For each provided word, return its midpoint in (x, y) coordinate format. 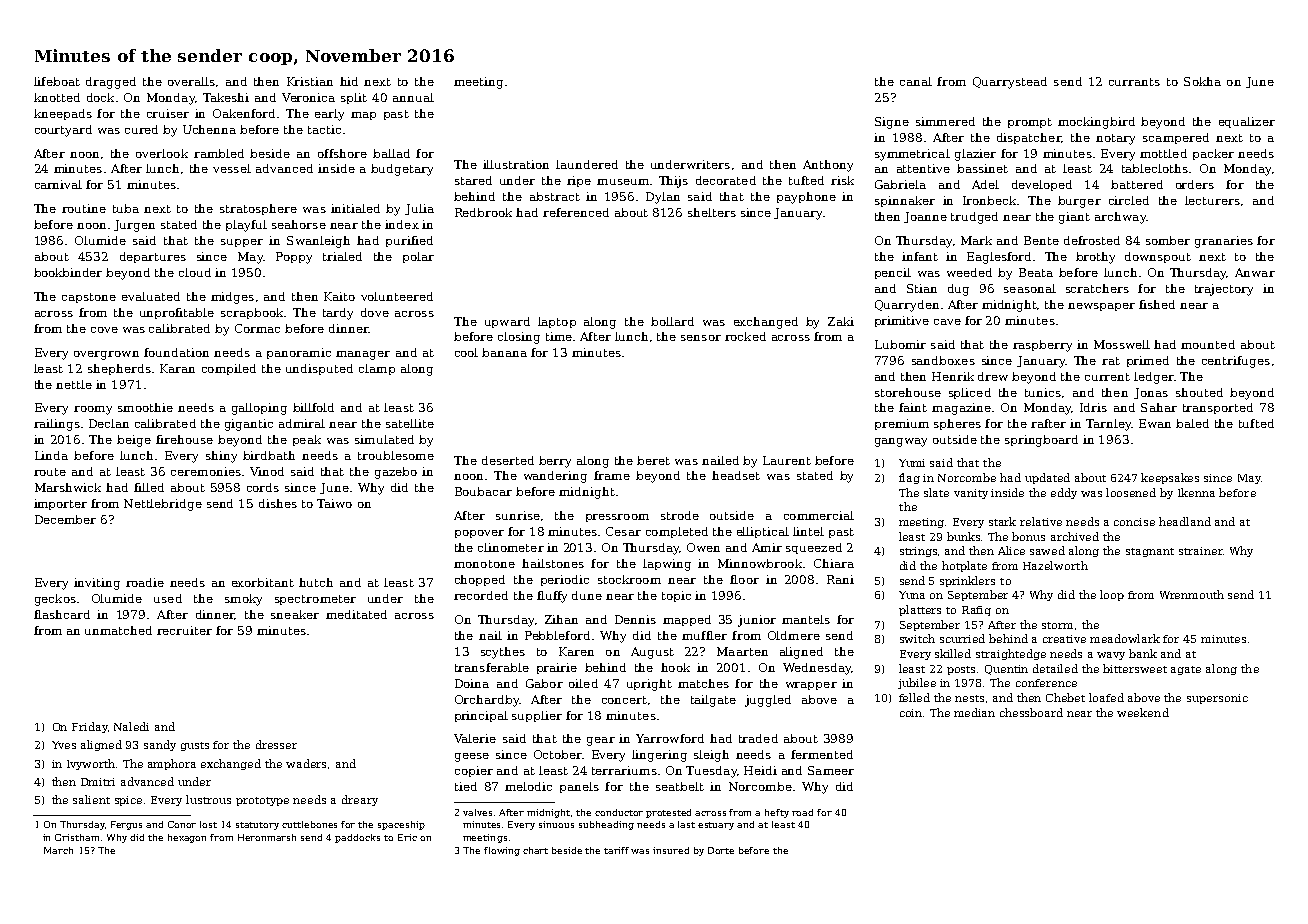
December (65, 519)
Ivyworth (91, 764)
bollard (672, 321)
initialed (355, 208)
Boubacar (483, 491)
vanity (971, 494)
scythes (503, 653)
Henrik (953, 376)
